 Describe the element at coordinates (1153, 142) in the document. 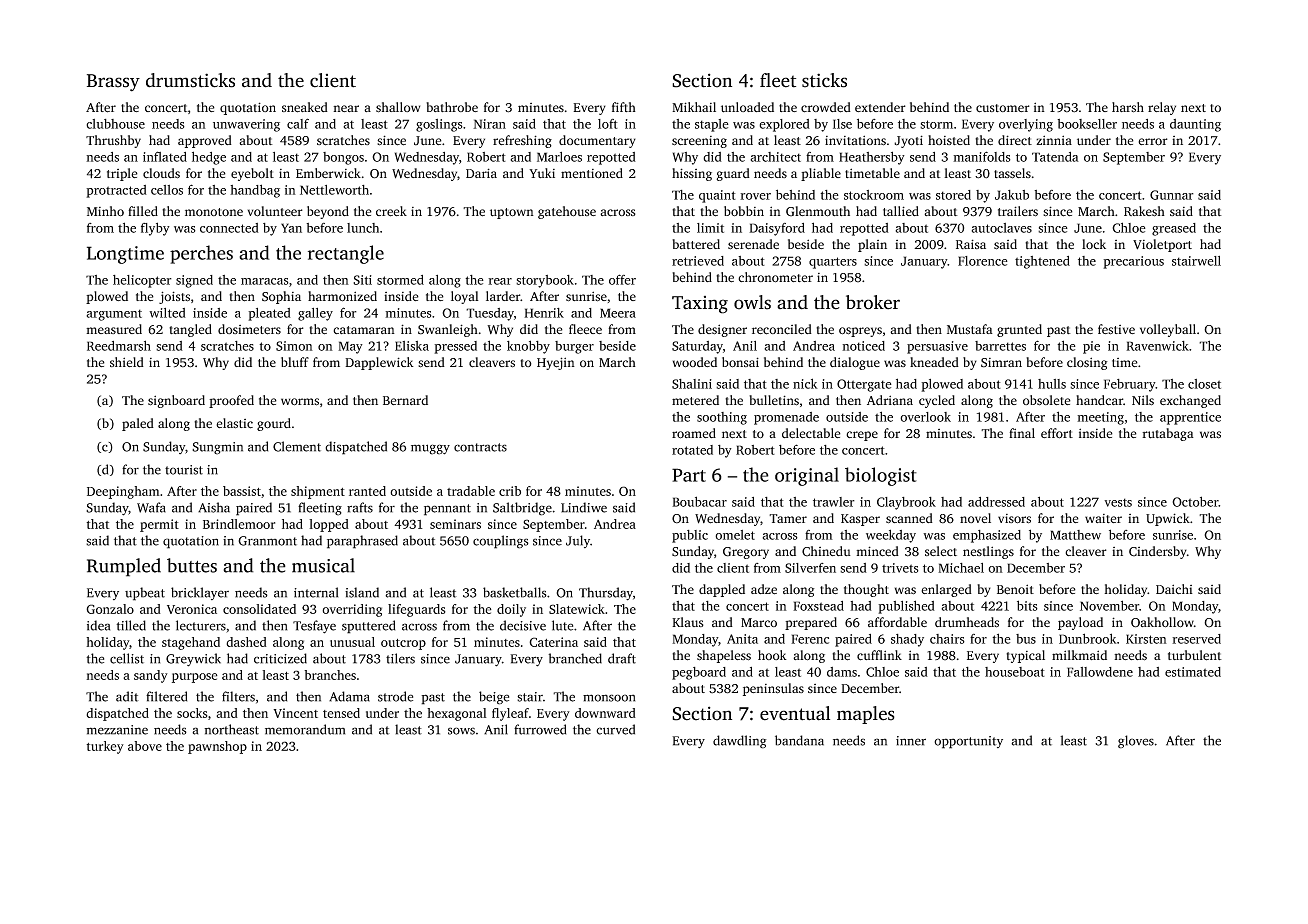

I see `error` at that location.
